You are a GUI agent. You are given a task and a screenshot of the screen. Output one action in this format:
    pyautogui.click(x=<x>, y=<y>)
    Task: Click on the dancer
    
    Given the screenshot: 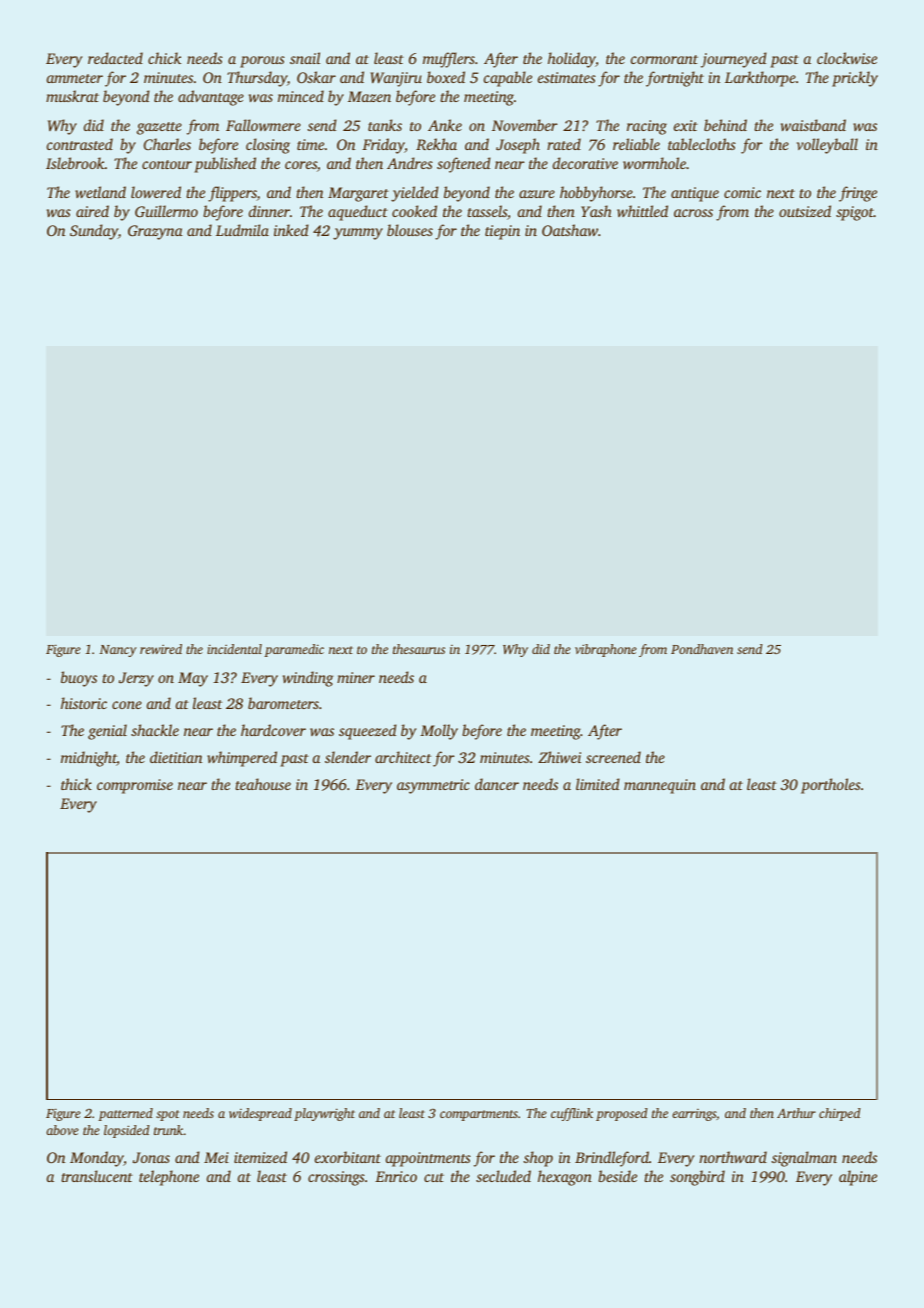 What is the action you would take?
    pyautogui.click(x=497, y=784)
